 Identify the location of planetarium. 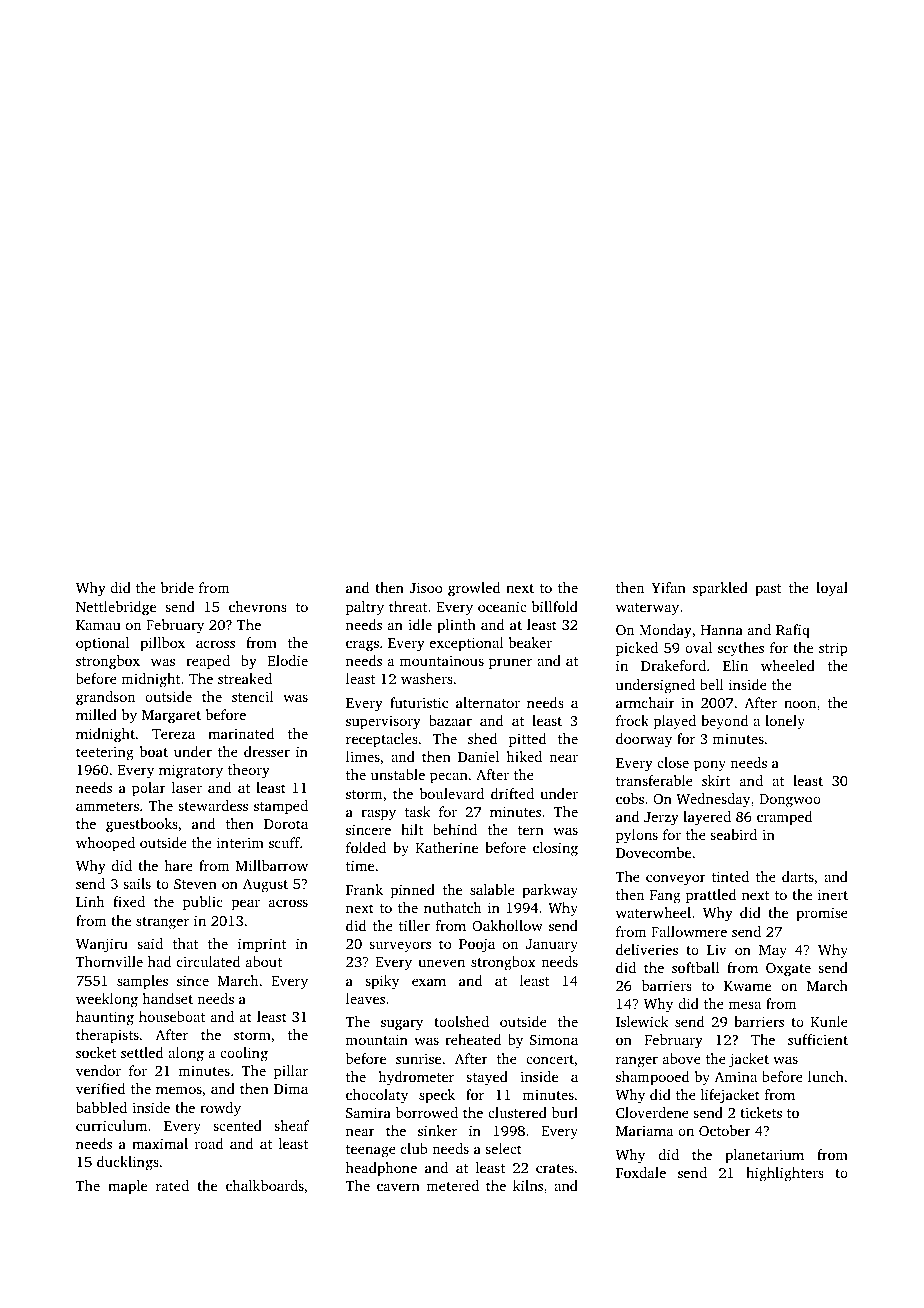
(764, 1156).
